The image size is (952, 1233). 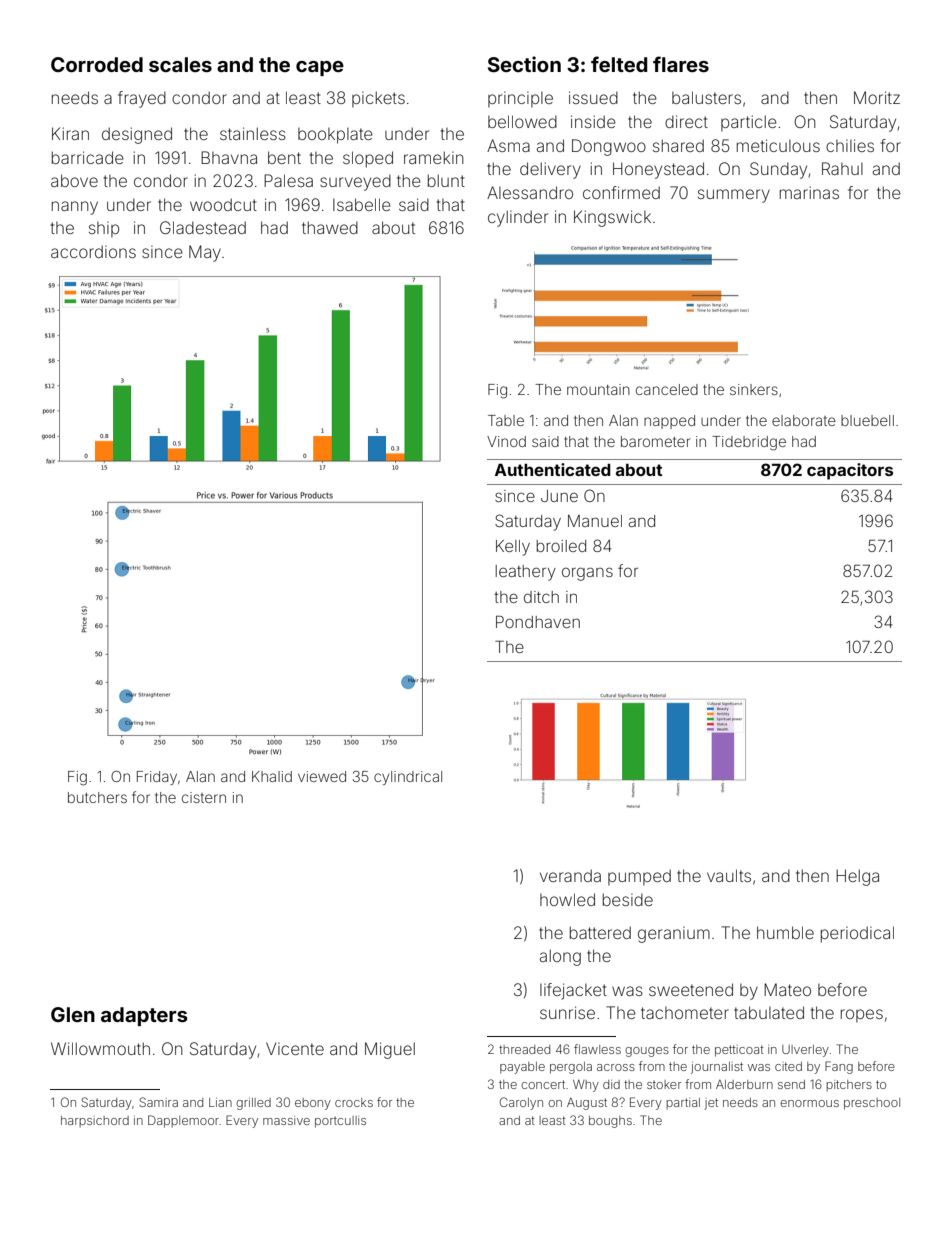 I want to click on Helga, so click(x=857, y=877).
